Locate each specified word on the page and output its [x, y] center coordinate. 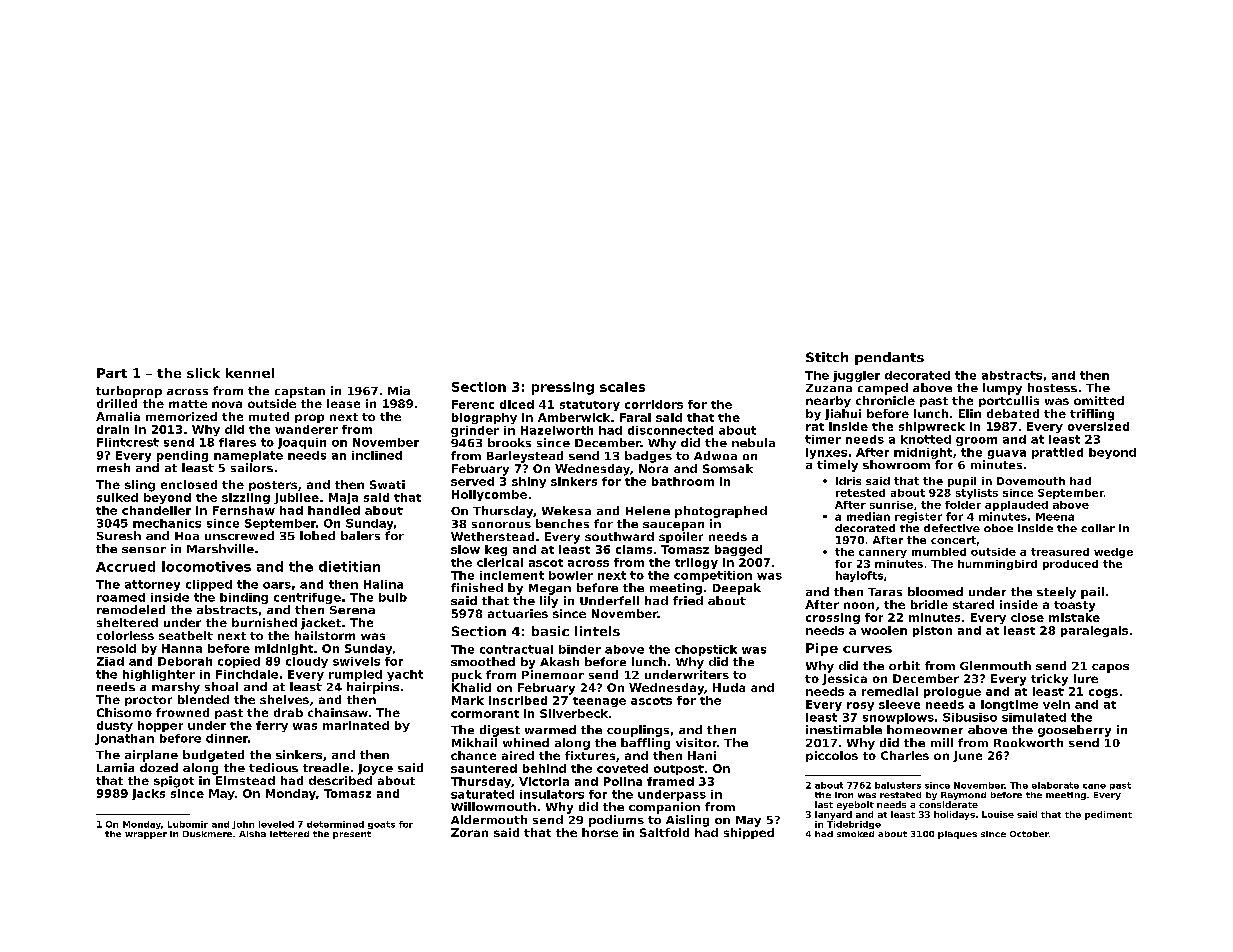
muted [269, 416]
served [472, 481]
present [352, 835]
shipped [749, 833]
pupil [962, 482]
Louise [998, 814]
